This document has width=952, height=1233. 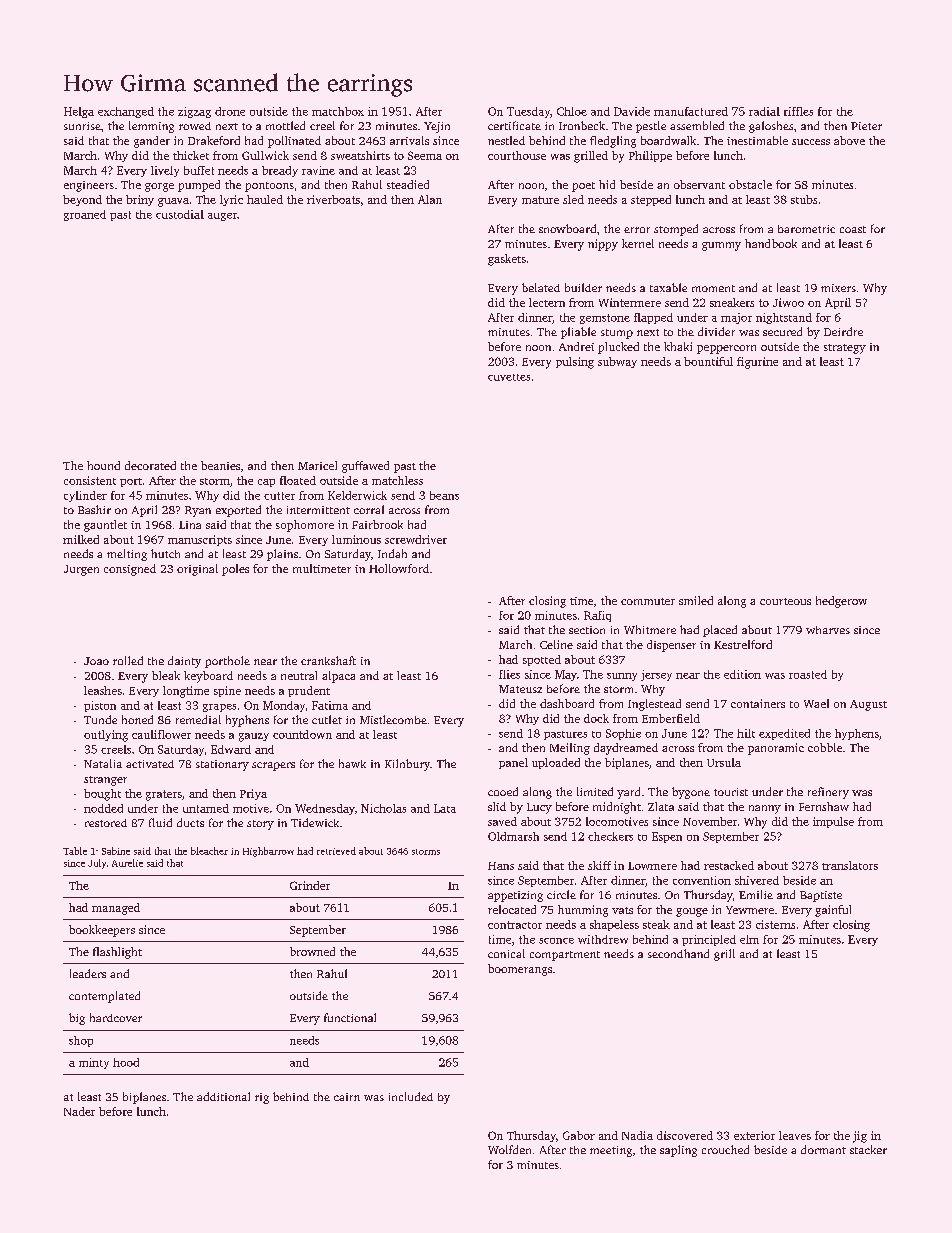 I want to click on Nader, so click(x=79, y=1111).
